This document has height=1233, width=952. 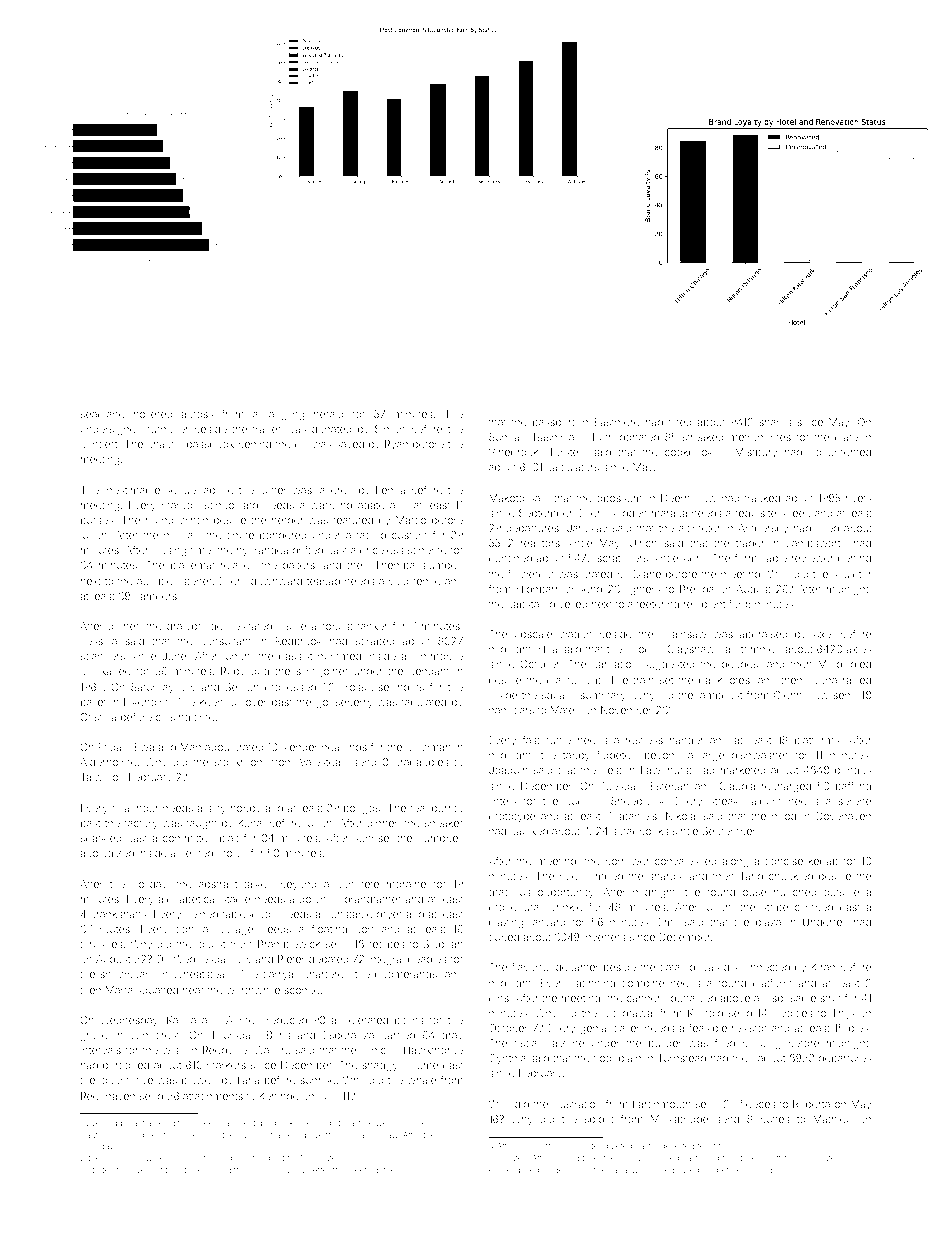 I want to click on Clayshaw, so click(x=691, y=650).
